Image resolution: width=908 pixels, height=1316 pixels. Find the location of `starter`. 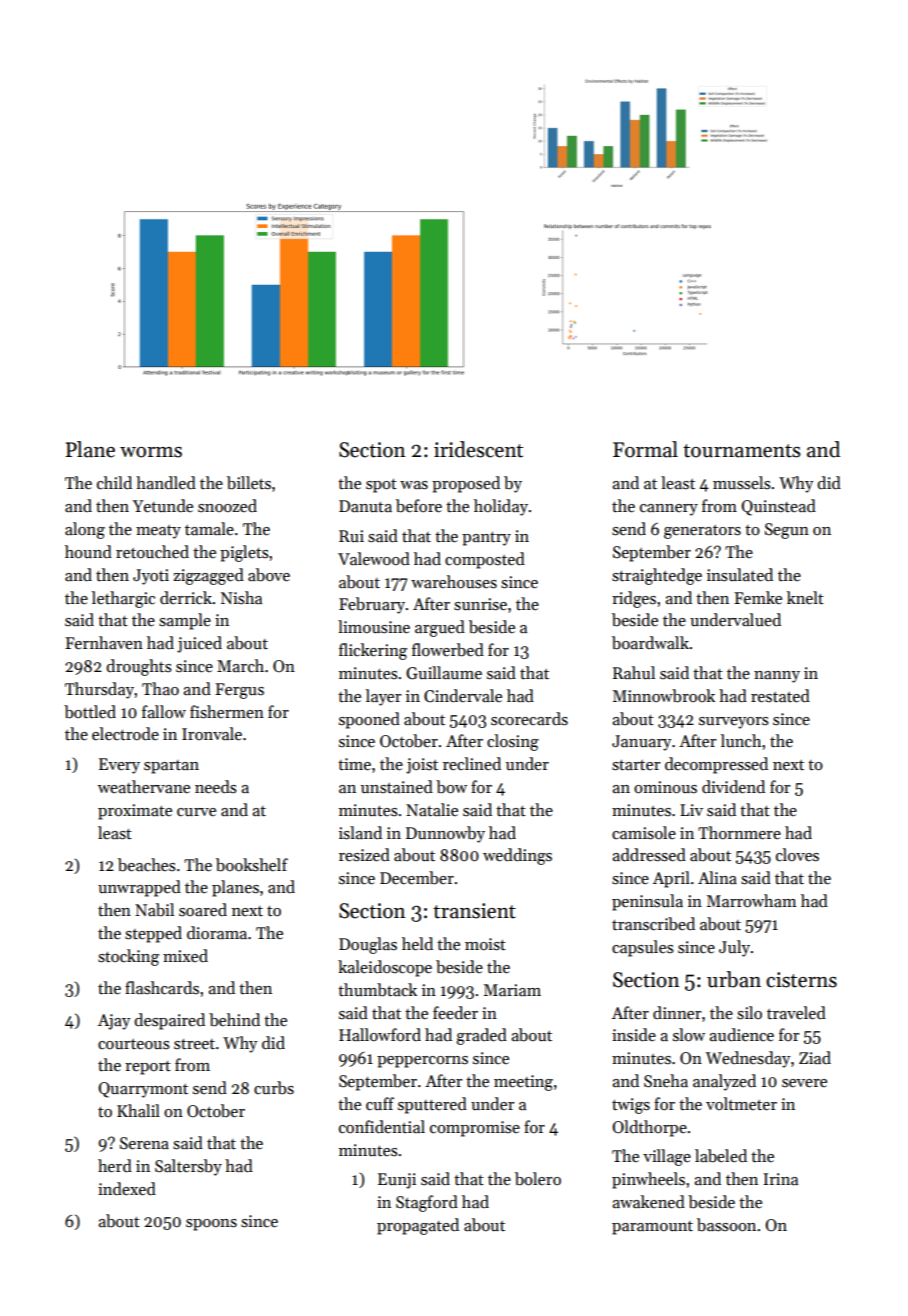

starter is located at coordinates (636, 765).
